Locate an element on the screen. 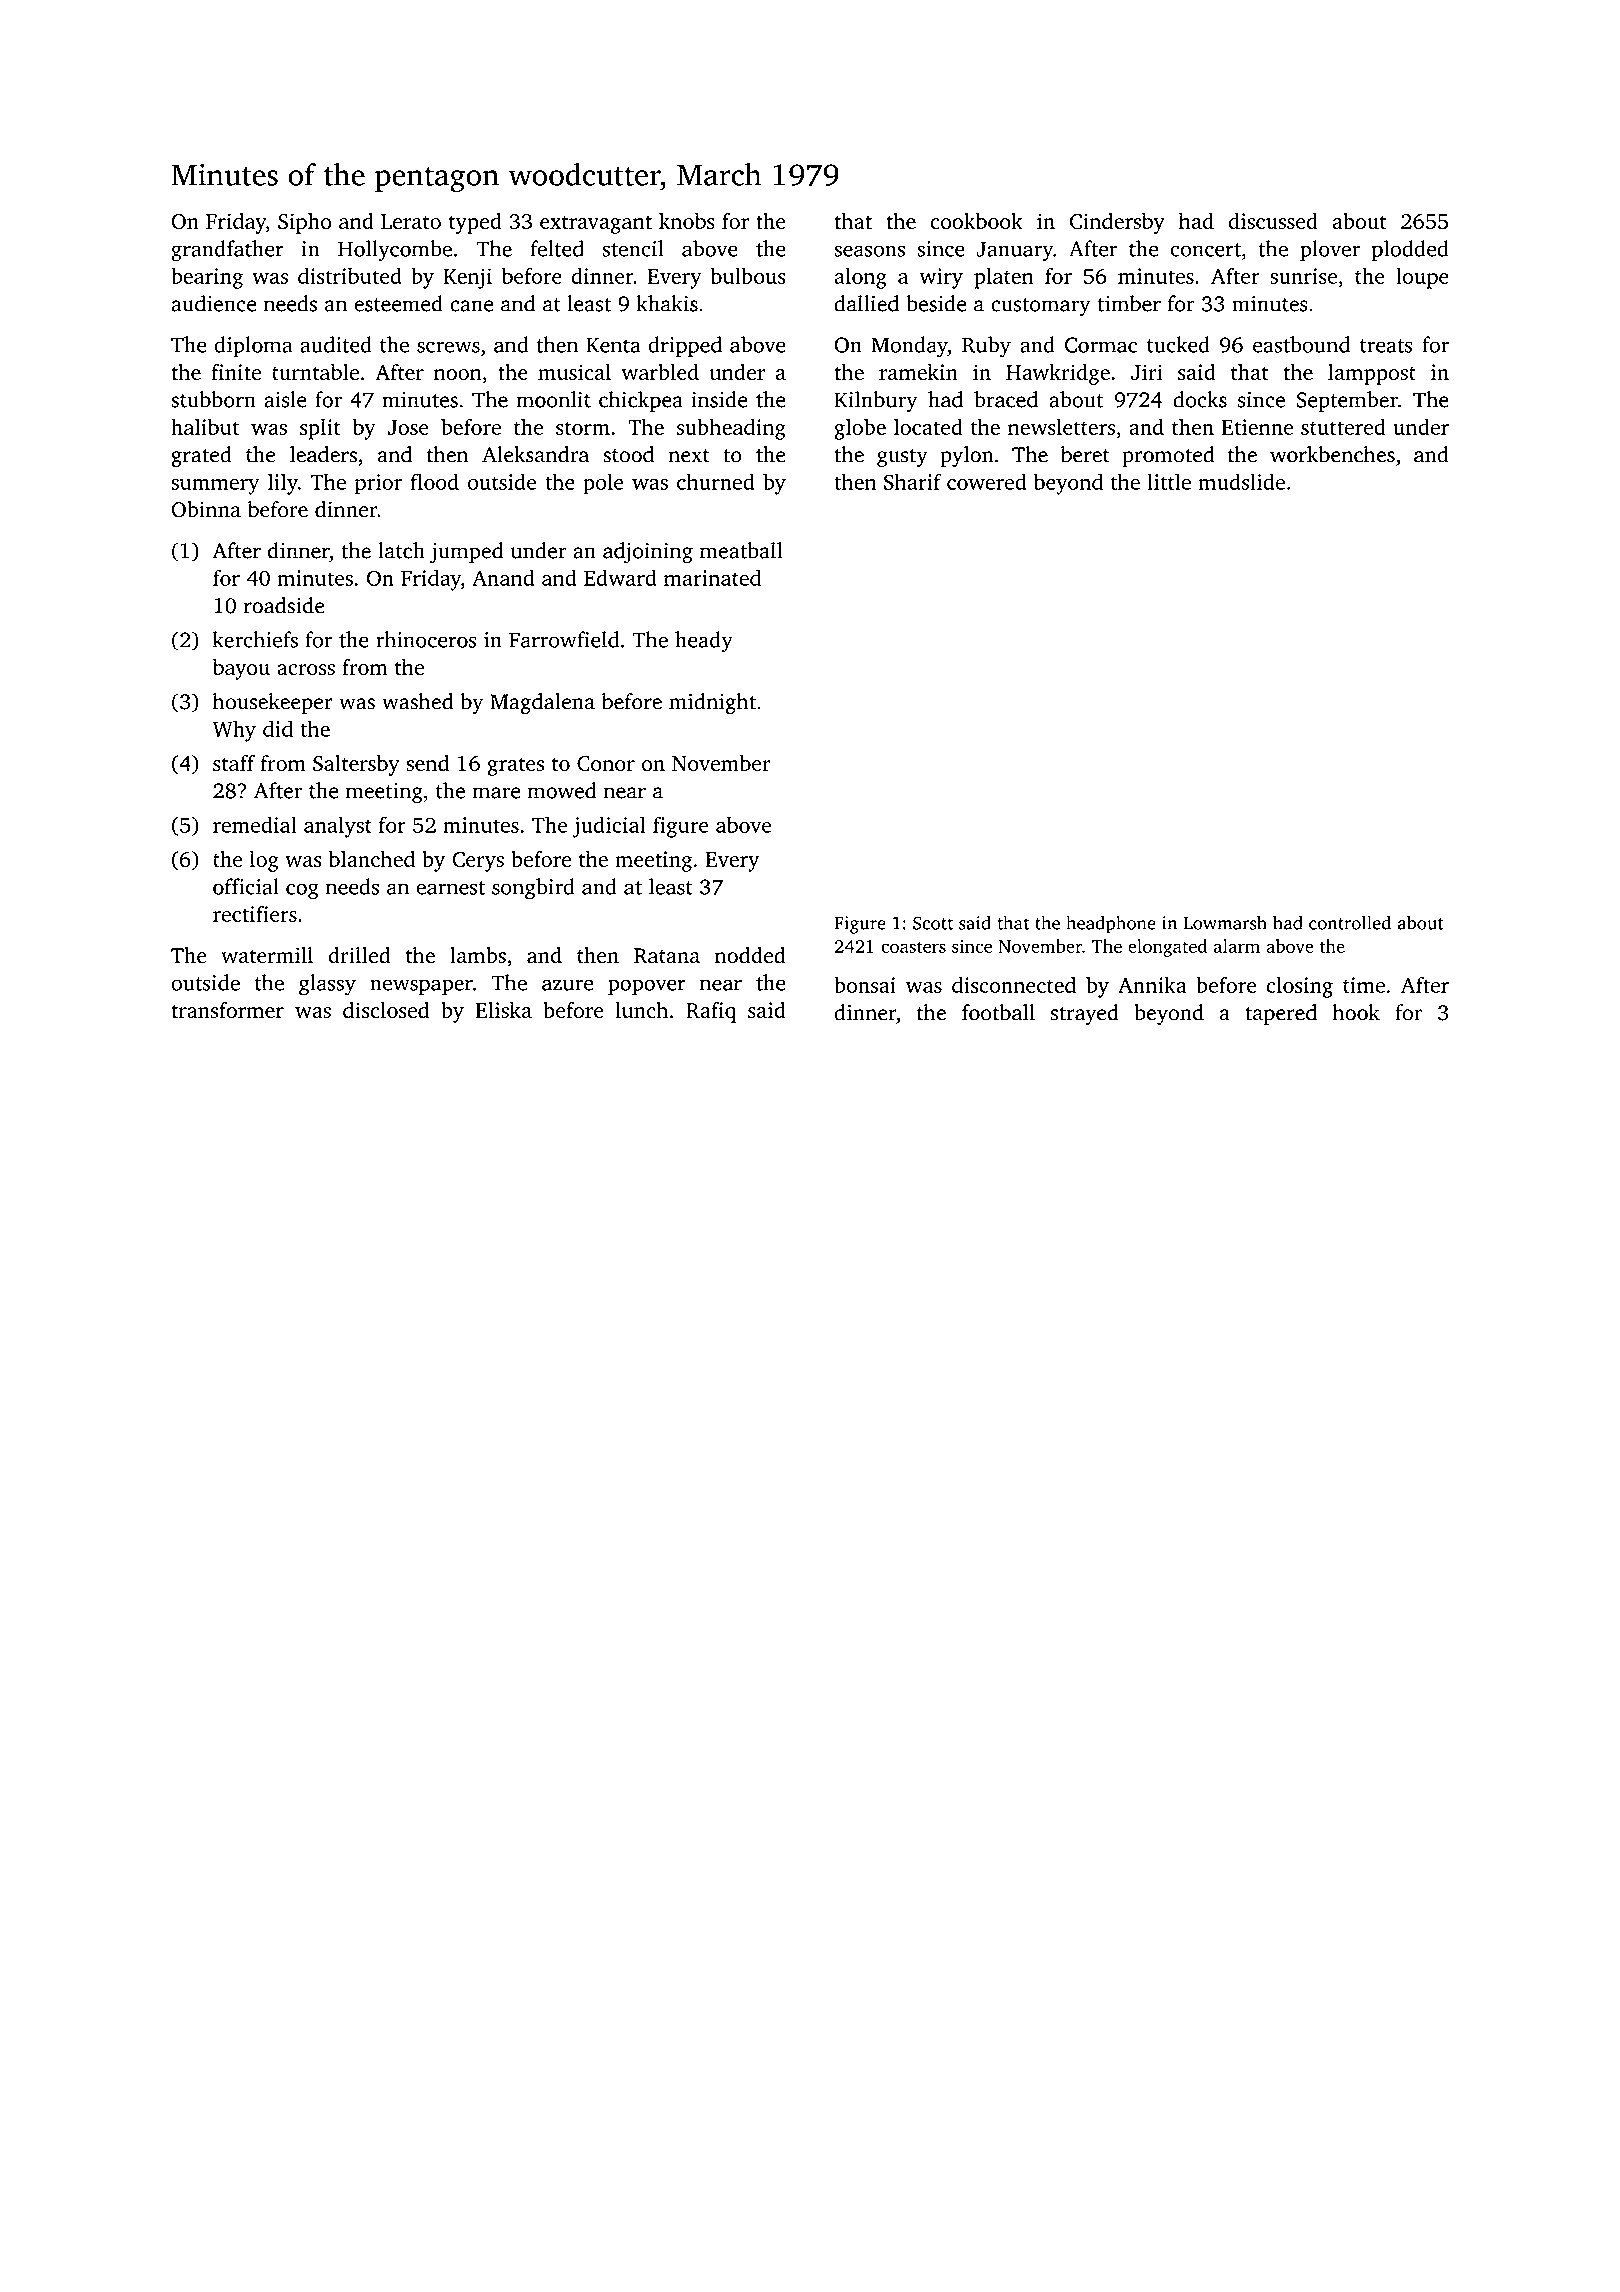 This screenshot has width=1620, height=2292. Why is located at coordinates (234, 731).
